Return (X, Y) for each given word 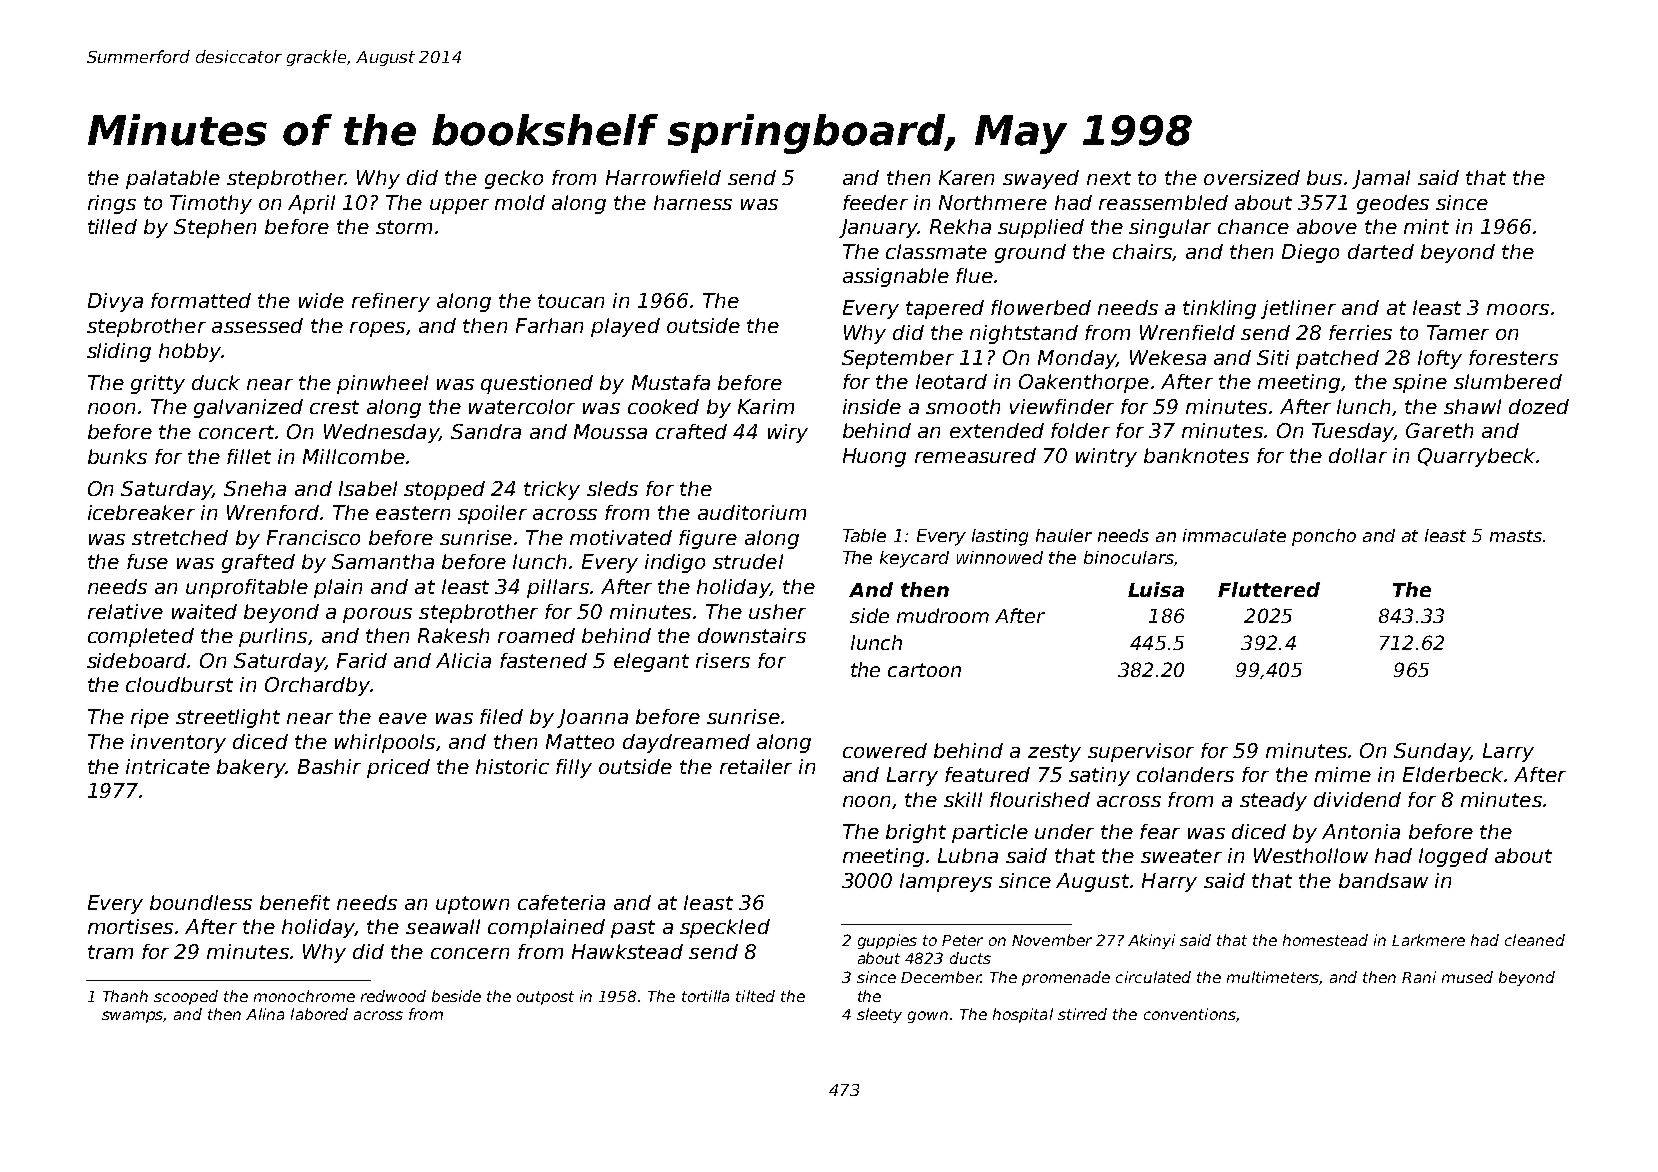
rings (112, 204)
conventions (1189, 1014)
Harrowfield (663, 177)
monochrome (304, 996)
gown (928, 1017)
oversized (1252, 177)
